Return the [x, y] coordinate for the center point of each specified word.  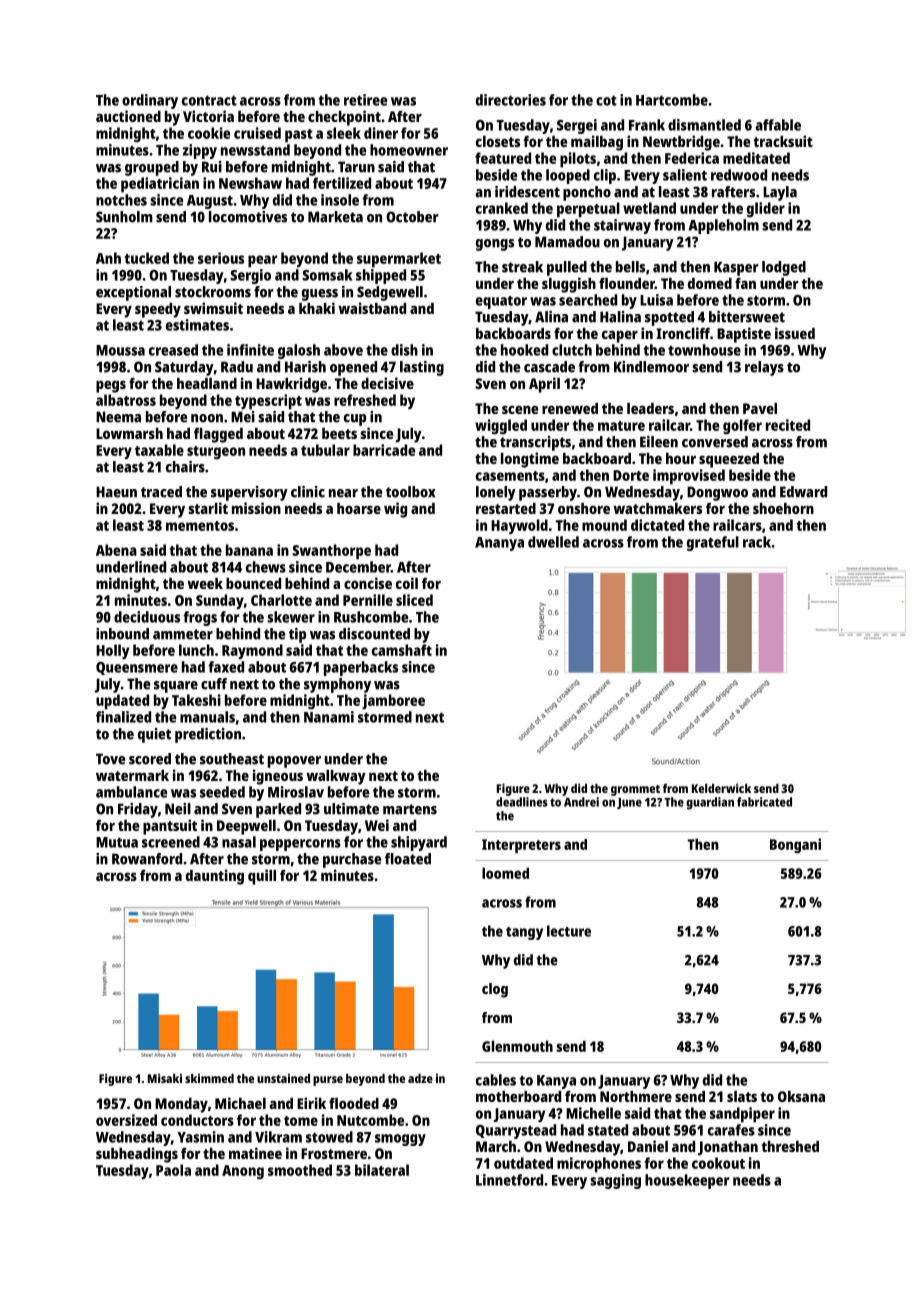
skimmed [209, 1078]
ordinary [150, 101]
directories [511, 100]
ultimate [351, 809]
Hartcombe [672, 100]
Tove [110, 759]
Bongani [795, 845]
